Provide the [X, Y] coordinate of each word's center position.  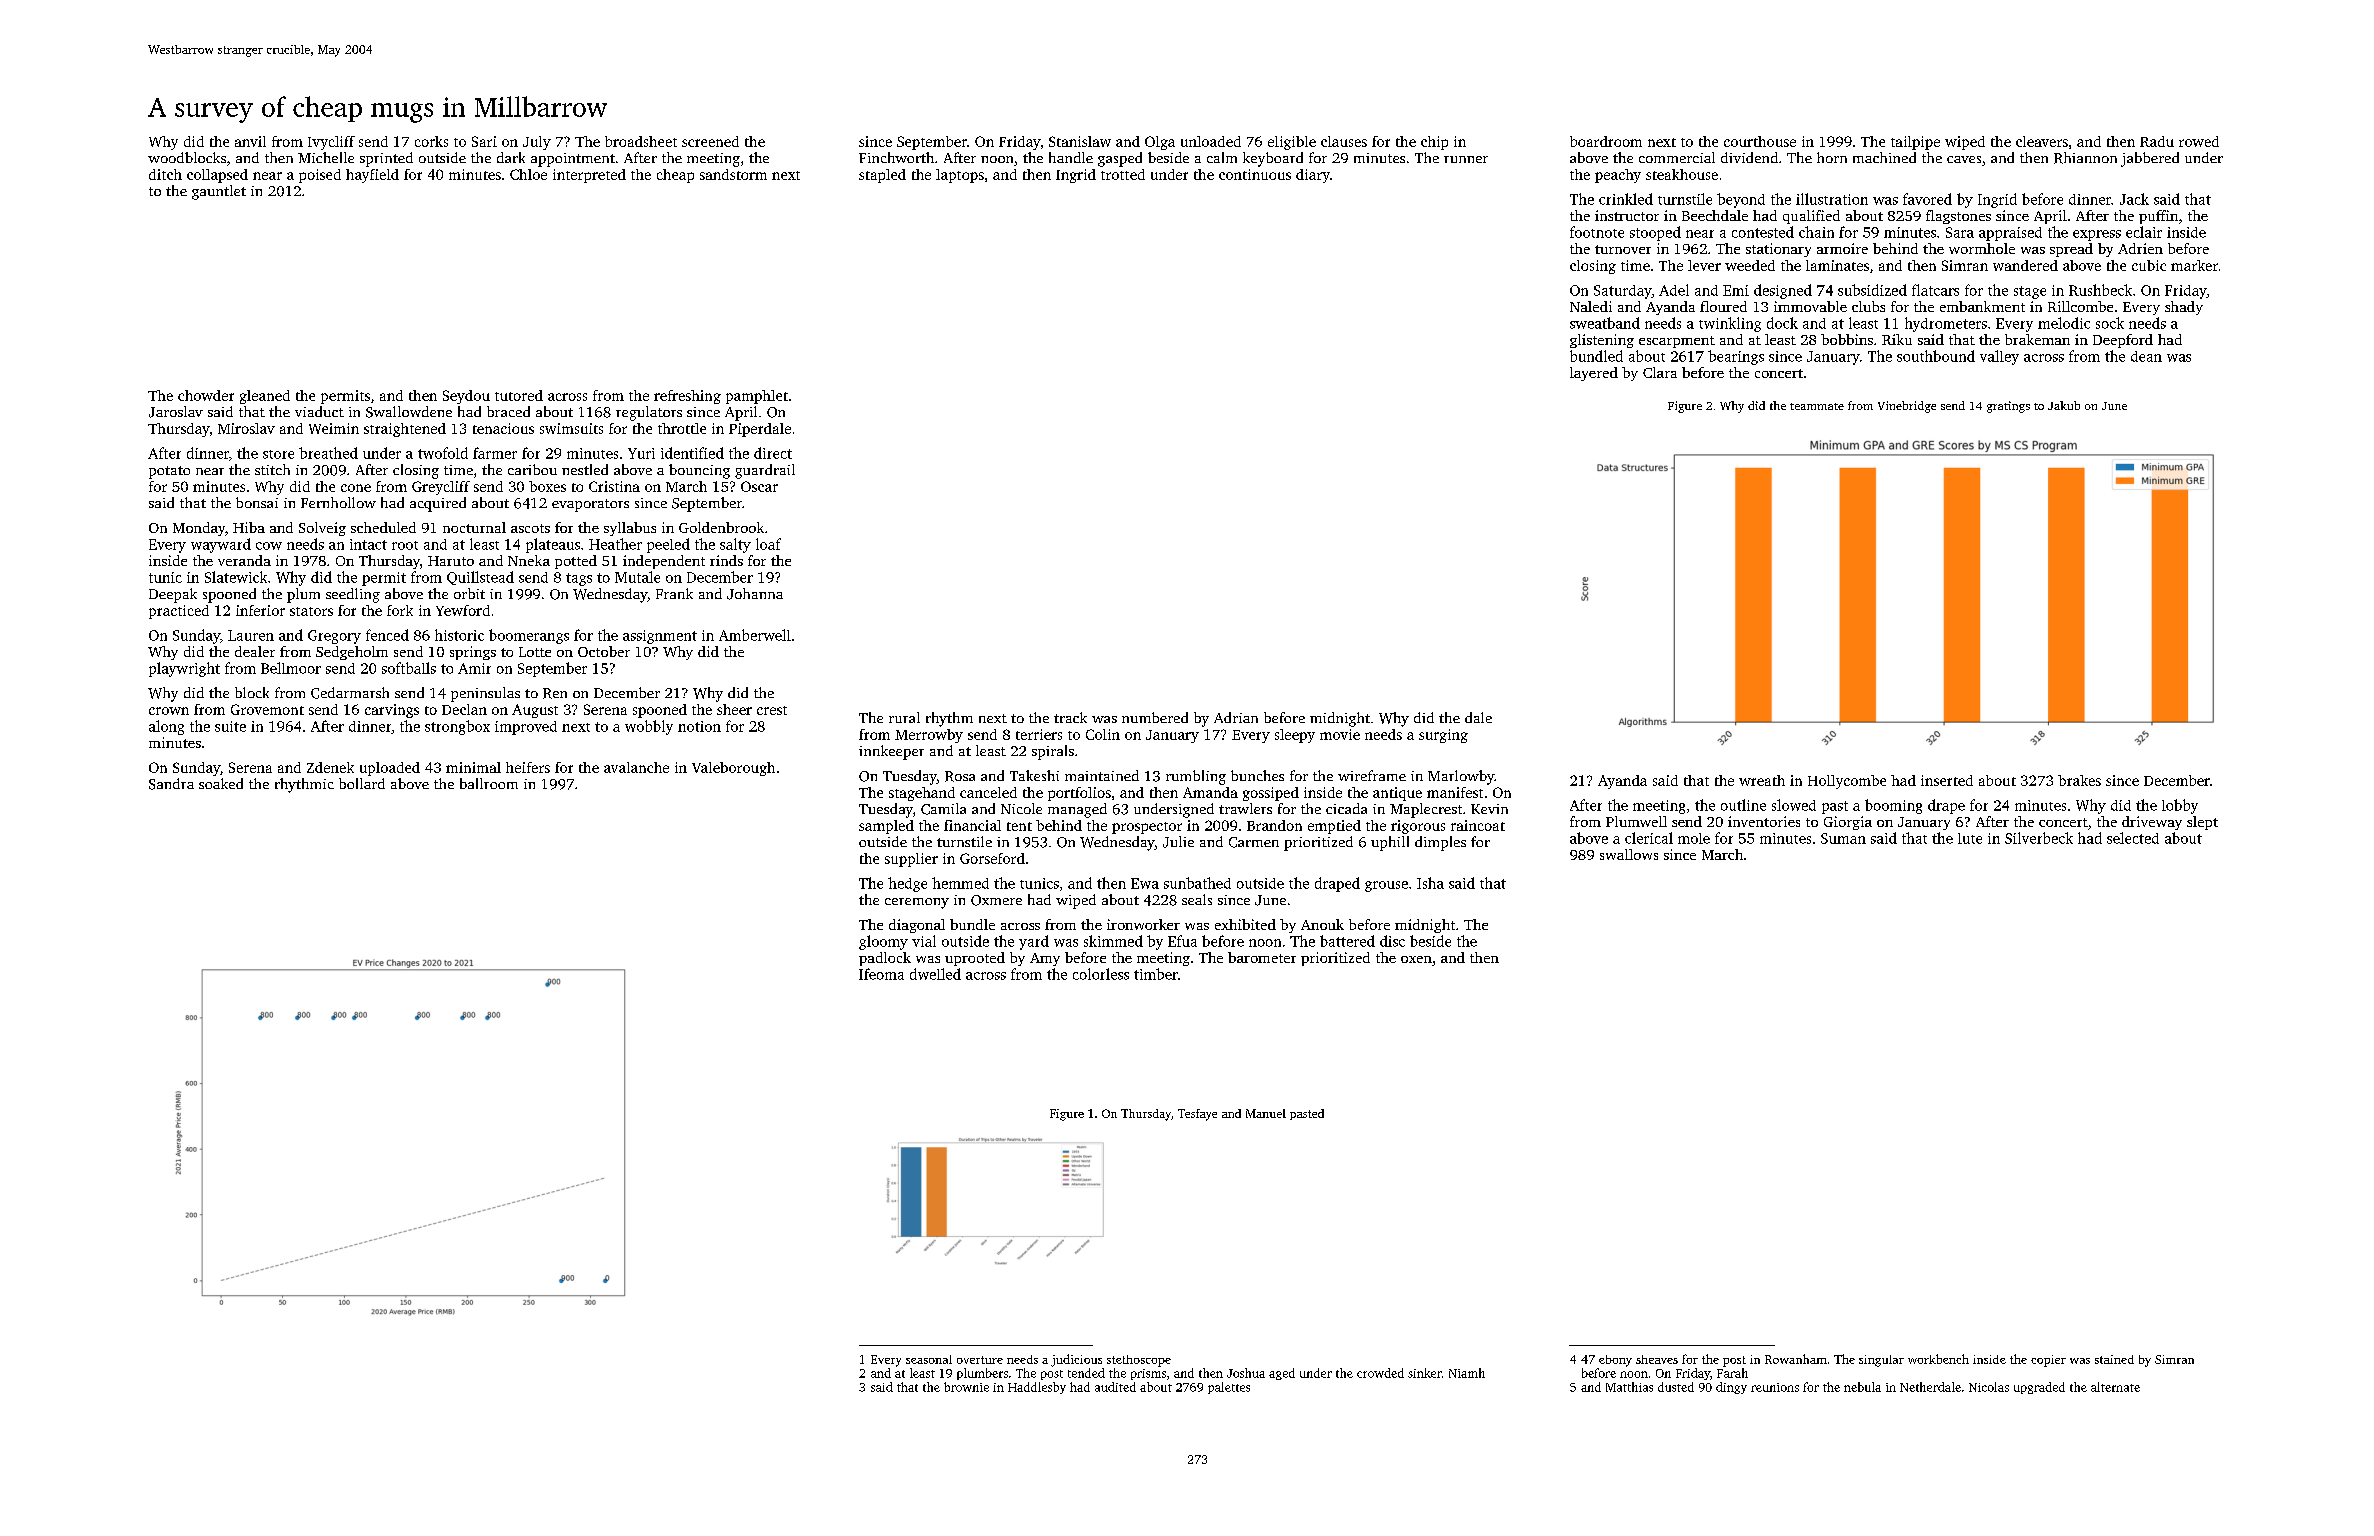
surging [1443, 736]
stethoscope [1139, 1361]
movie [1340, 734]
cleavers [2042, 141]
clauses [1344, 141]
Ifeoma [881, 974]
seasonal [929, 1359]
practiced [179, 612]
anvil [250, 141]
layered [1594, 374]
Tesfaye [1197, 1115]
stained [2114, 1359]
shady [2184, 308]
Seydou [466, 397]
